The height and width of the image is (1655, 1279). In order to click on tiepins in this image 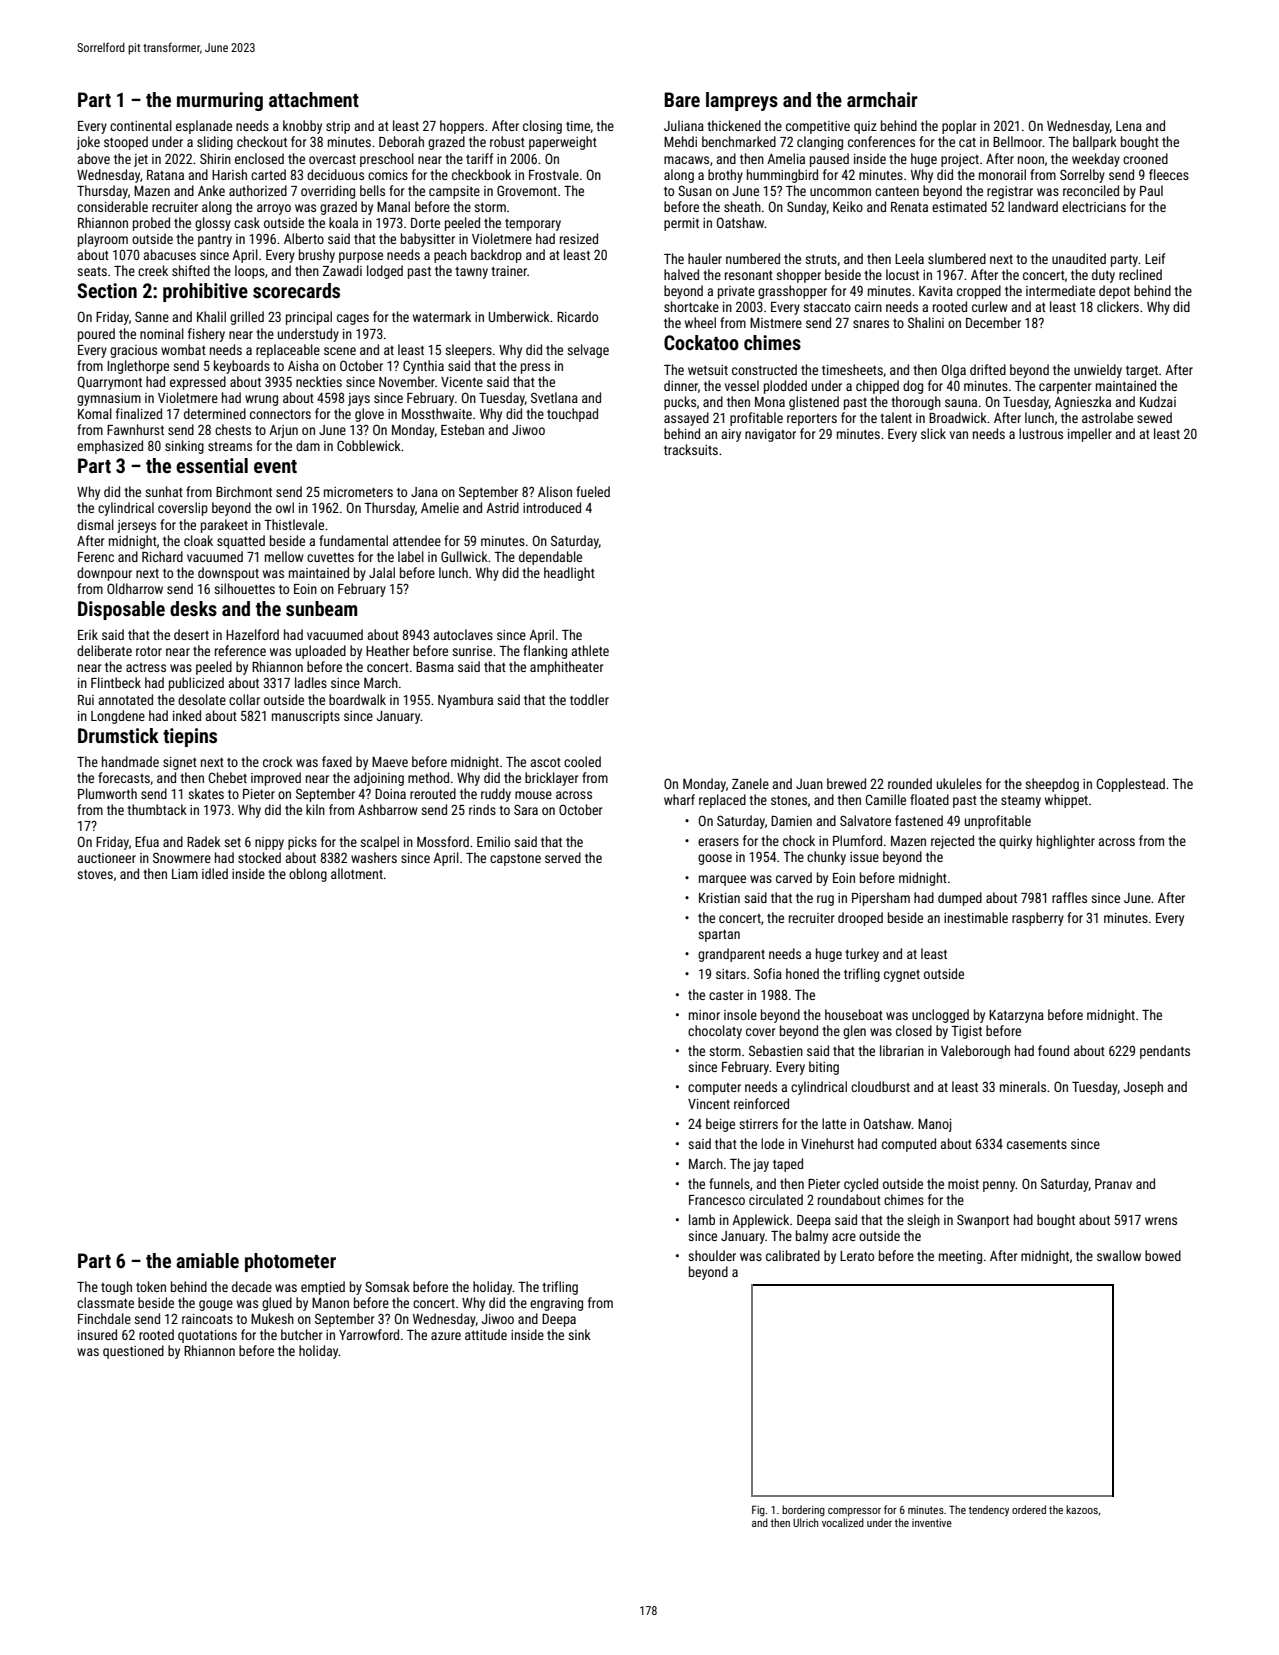, I will do `click(190, 737)`.
